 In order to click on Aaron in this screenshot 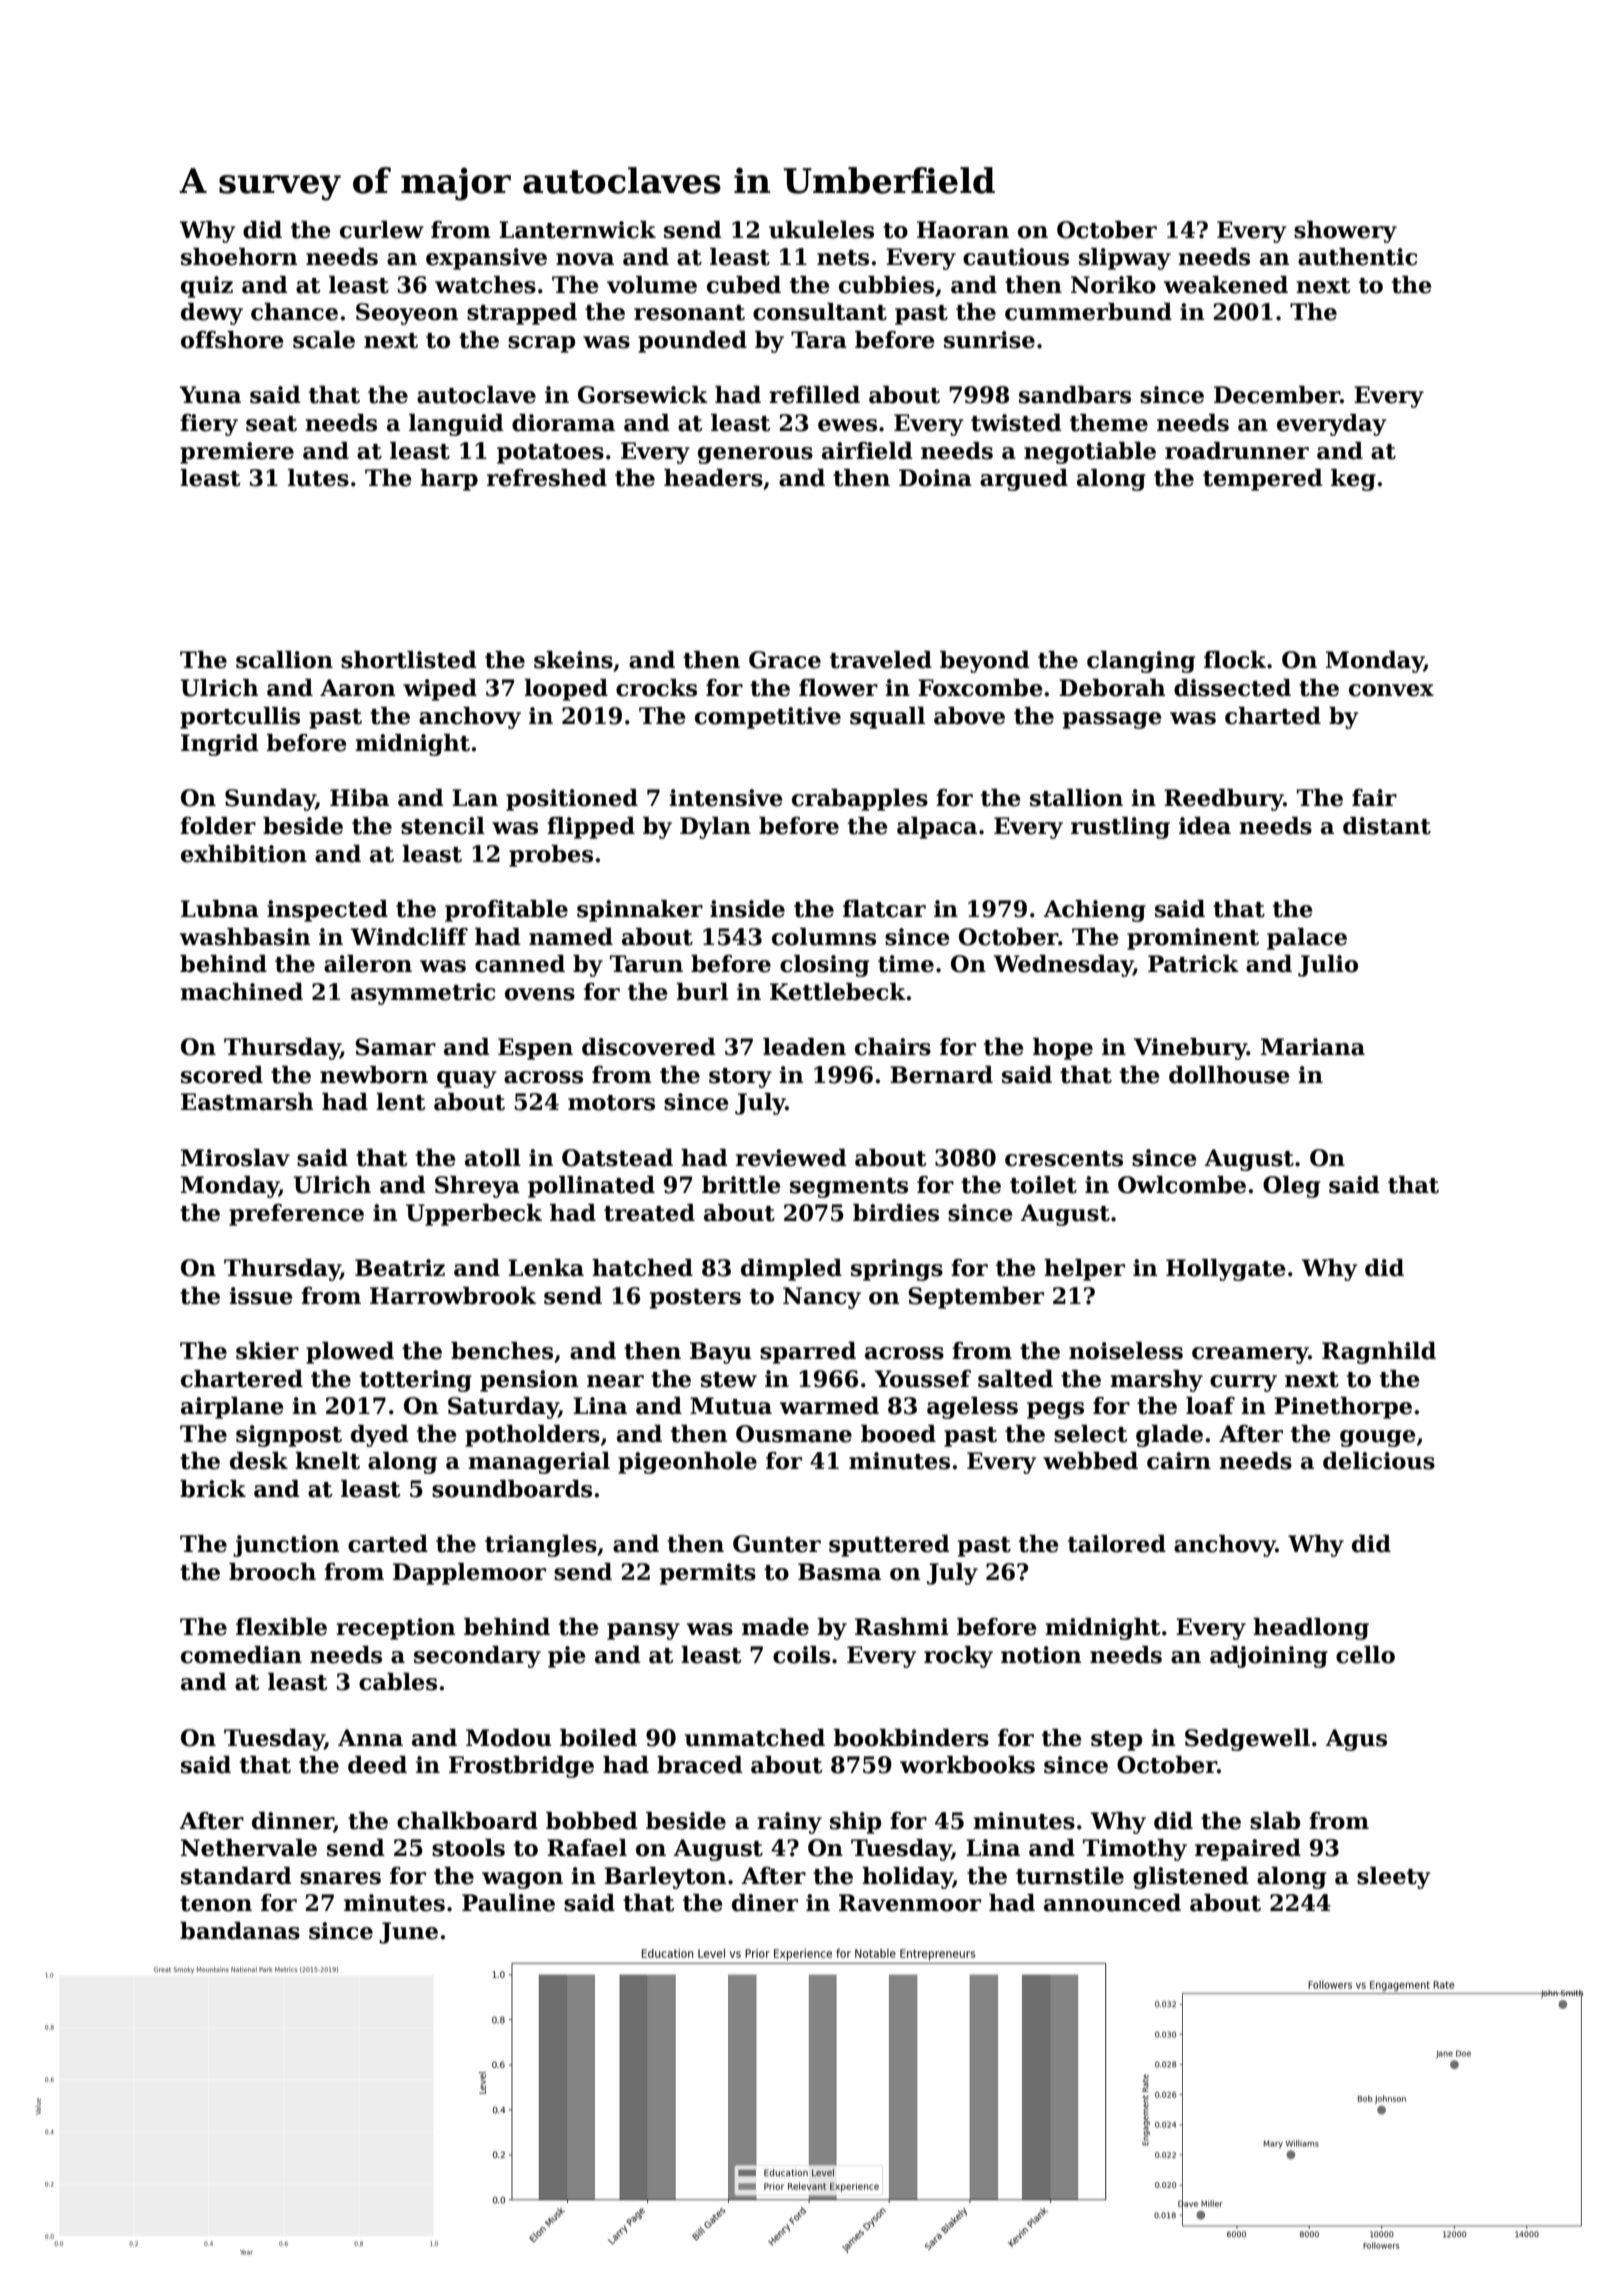, I will do `click(357, 688)`.
